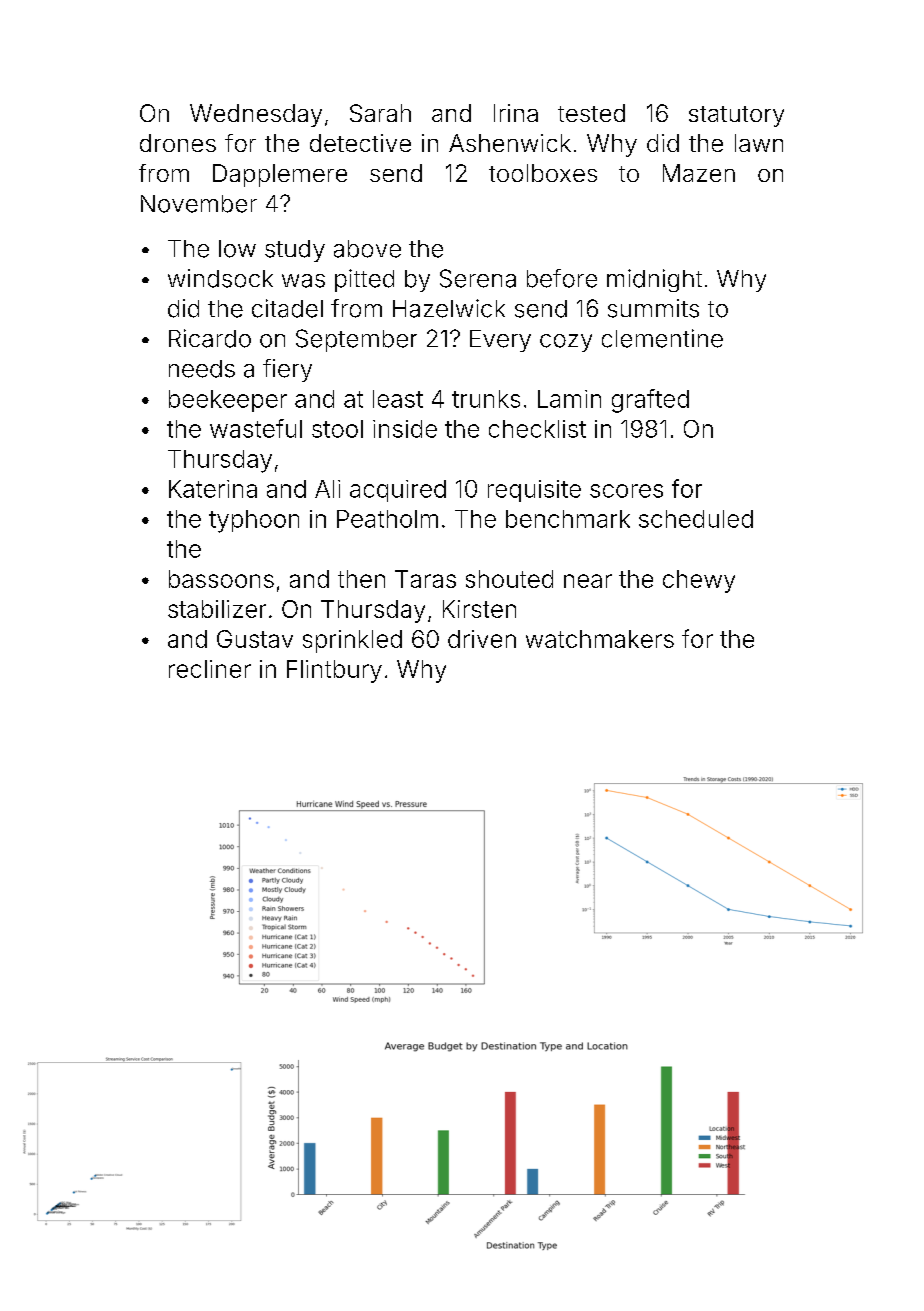 This page has height=1311, width=924. What do you see at coordinates (178, 143) in the page?
I see `drones` at bounding box center [178, 143].
